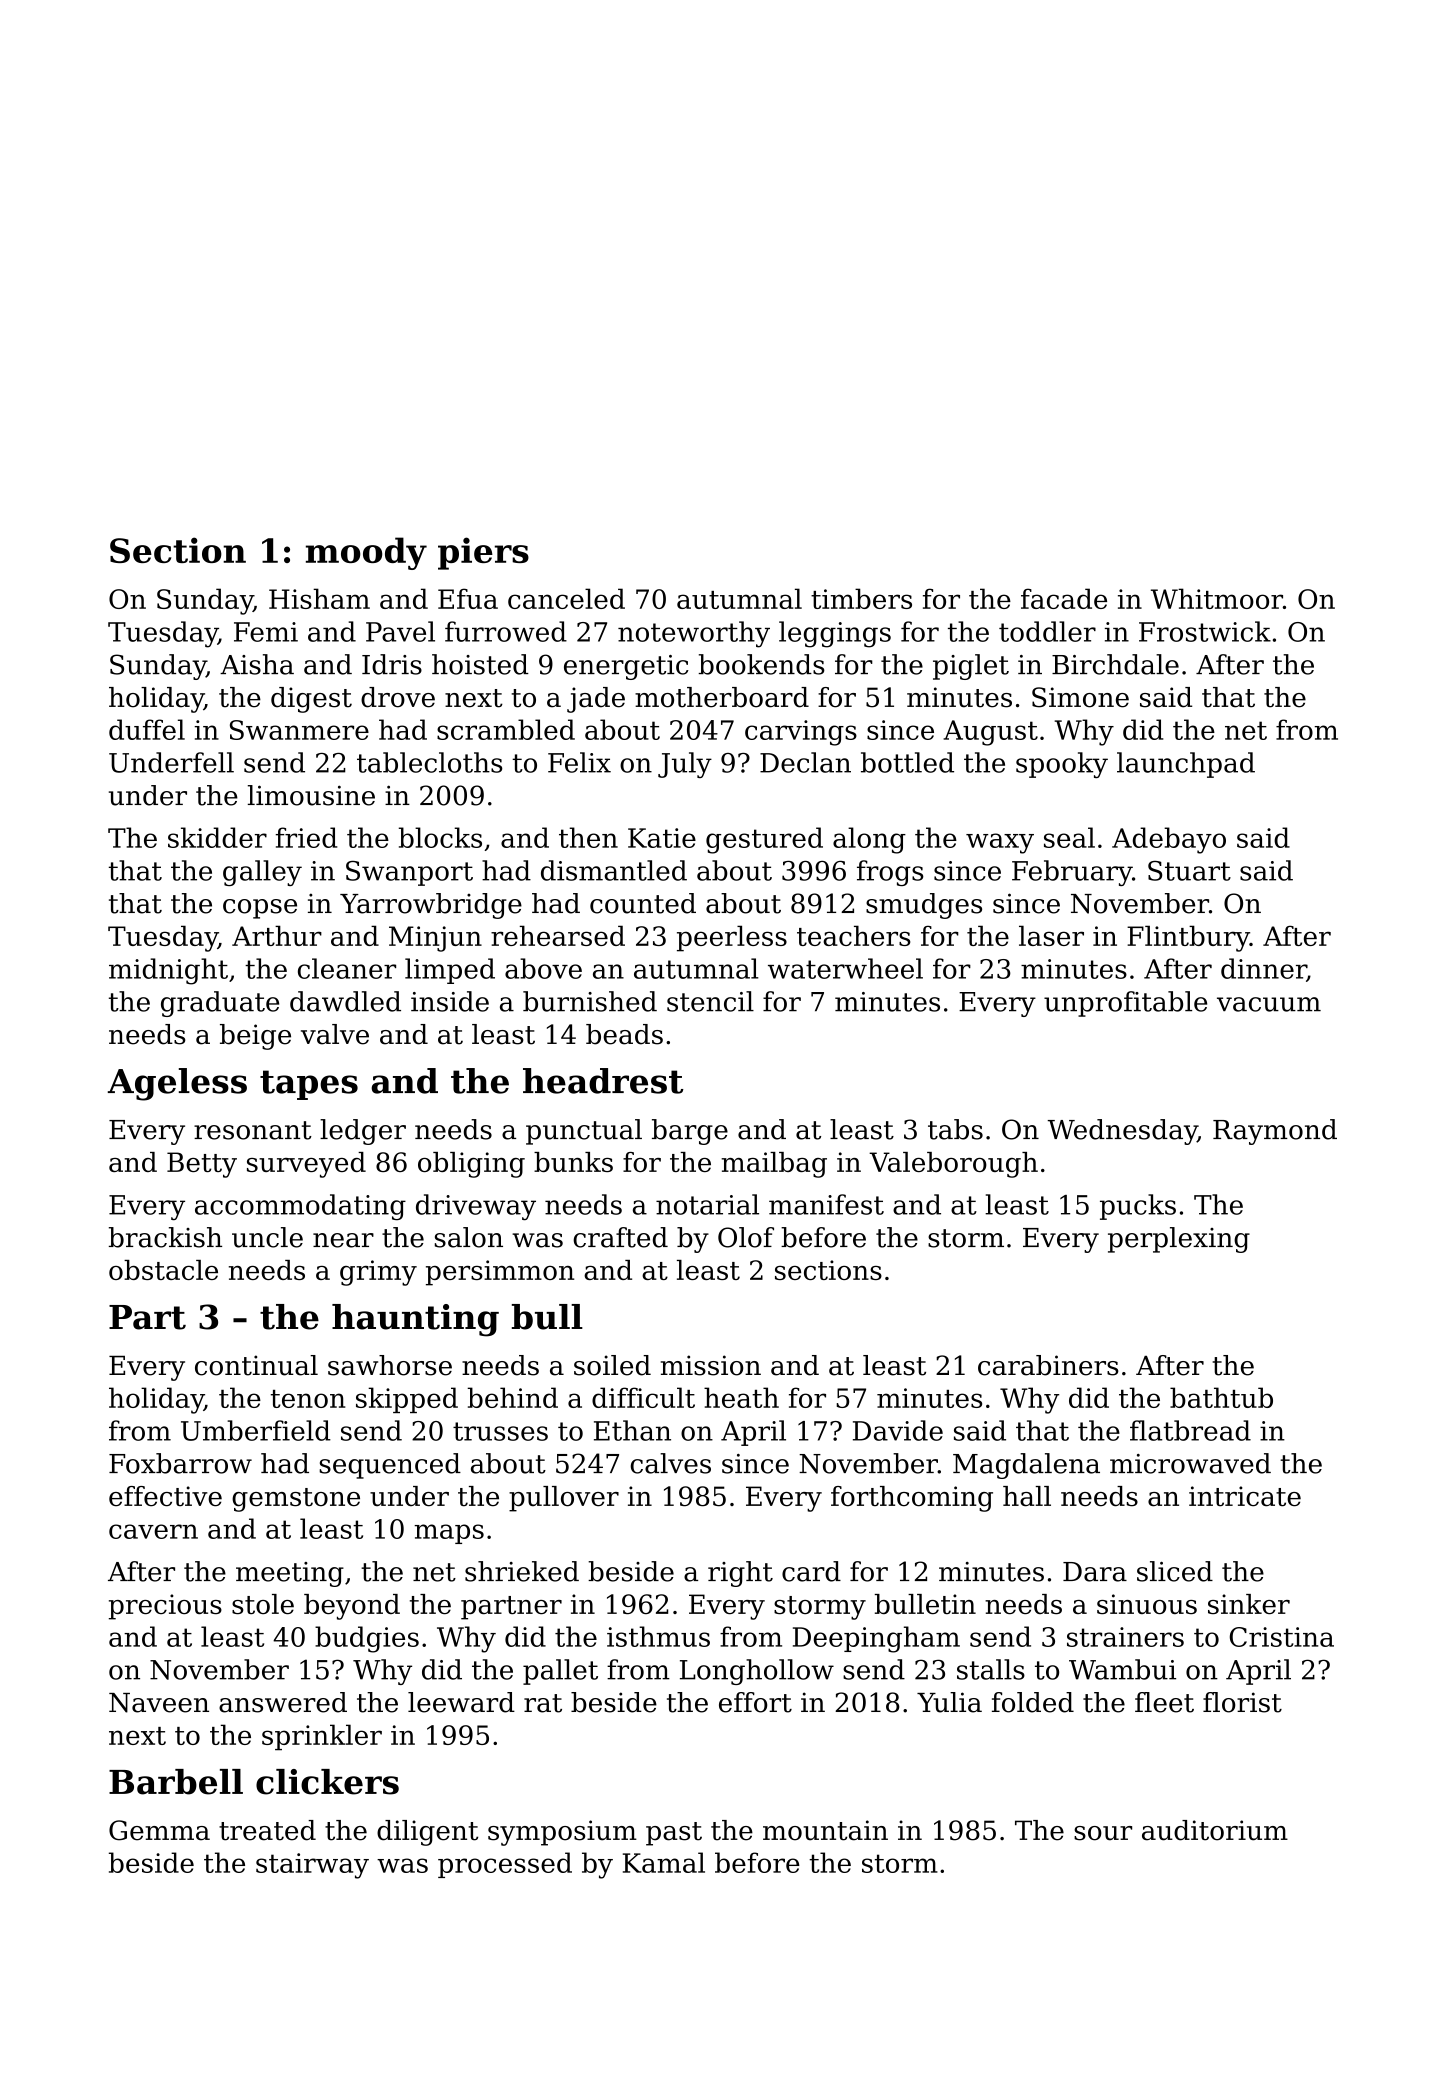  Describe the element at coordinates (450, 971) in the document. I see `limped` at that location.
